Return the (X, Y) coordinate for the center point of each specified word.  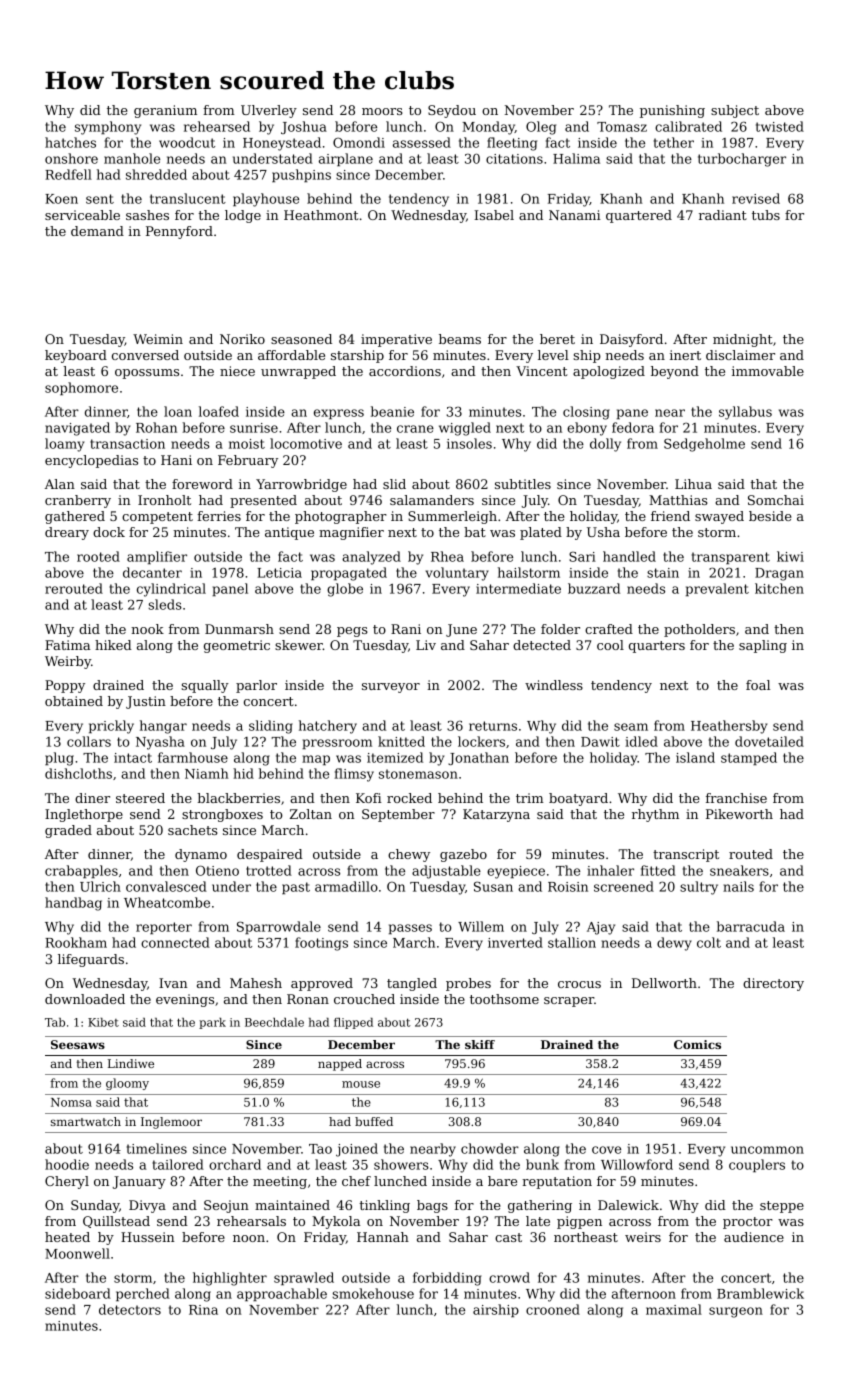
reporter (164, 928)
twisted (780, 126)
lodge (243, 216)
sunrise (254, 428)
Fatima (67, 645)
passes (410, 929)
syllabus (745, 413)
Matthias (678, 500)
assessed (422, 142)
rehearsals (251, 1221)
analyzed (371, 558)
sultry (699, 888)
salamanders (432, 500)
